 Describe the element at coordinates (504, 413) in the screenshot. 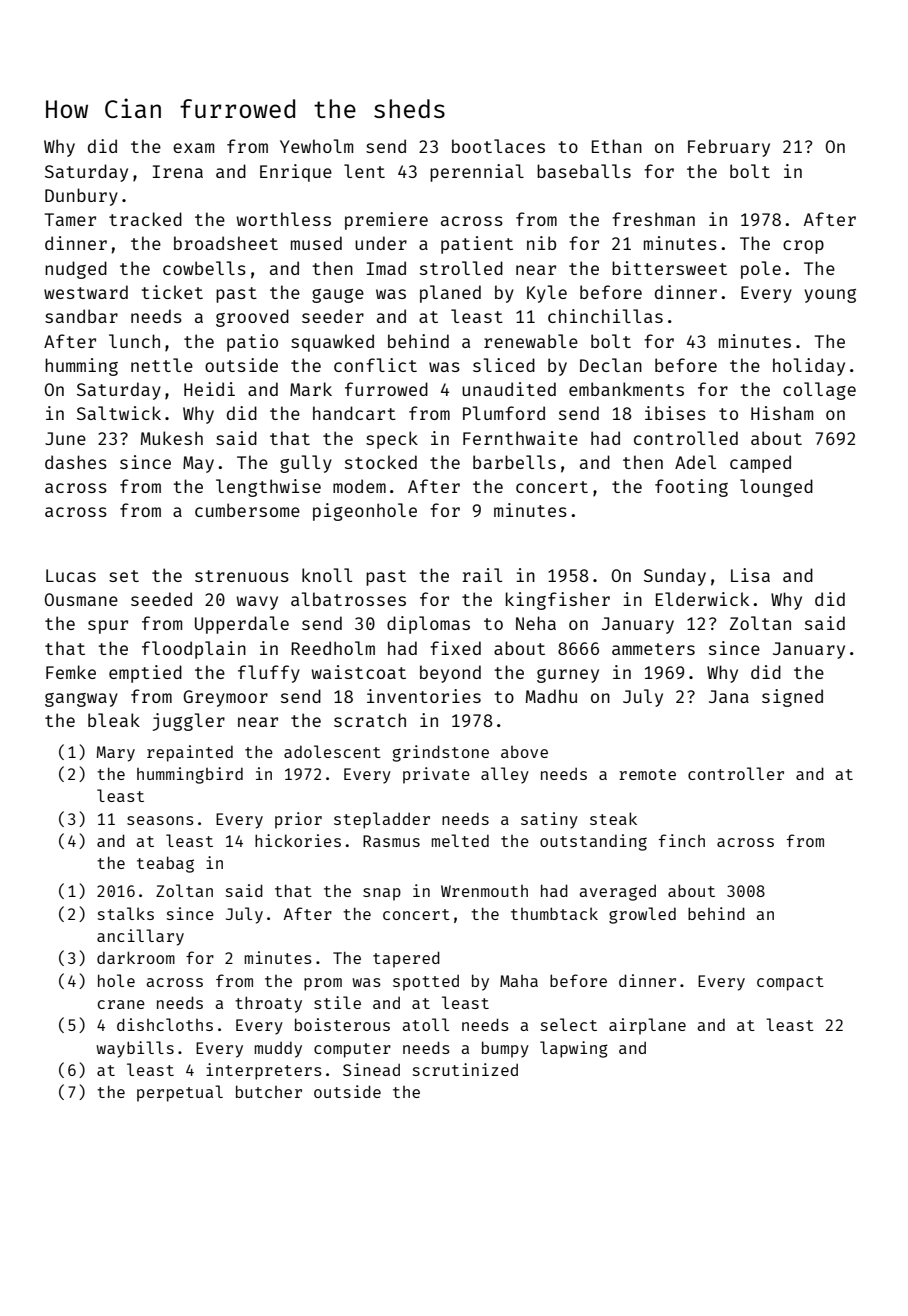

I see `Plumford` at that location.
